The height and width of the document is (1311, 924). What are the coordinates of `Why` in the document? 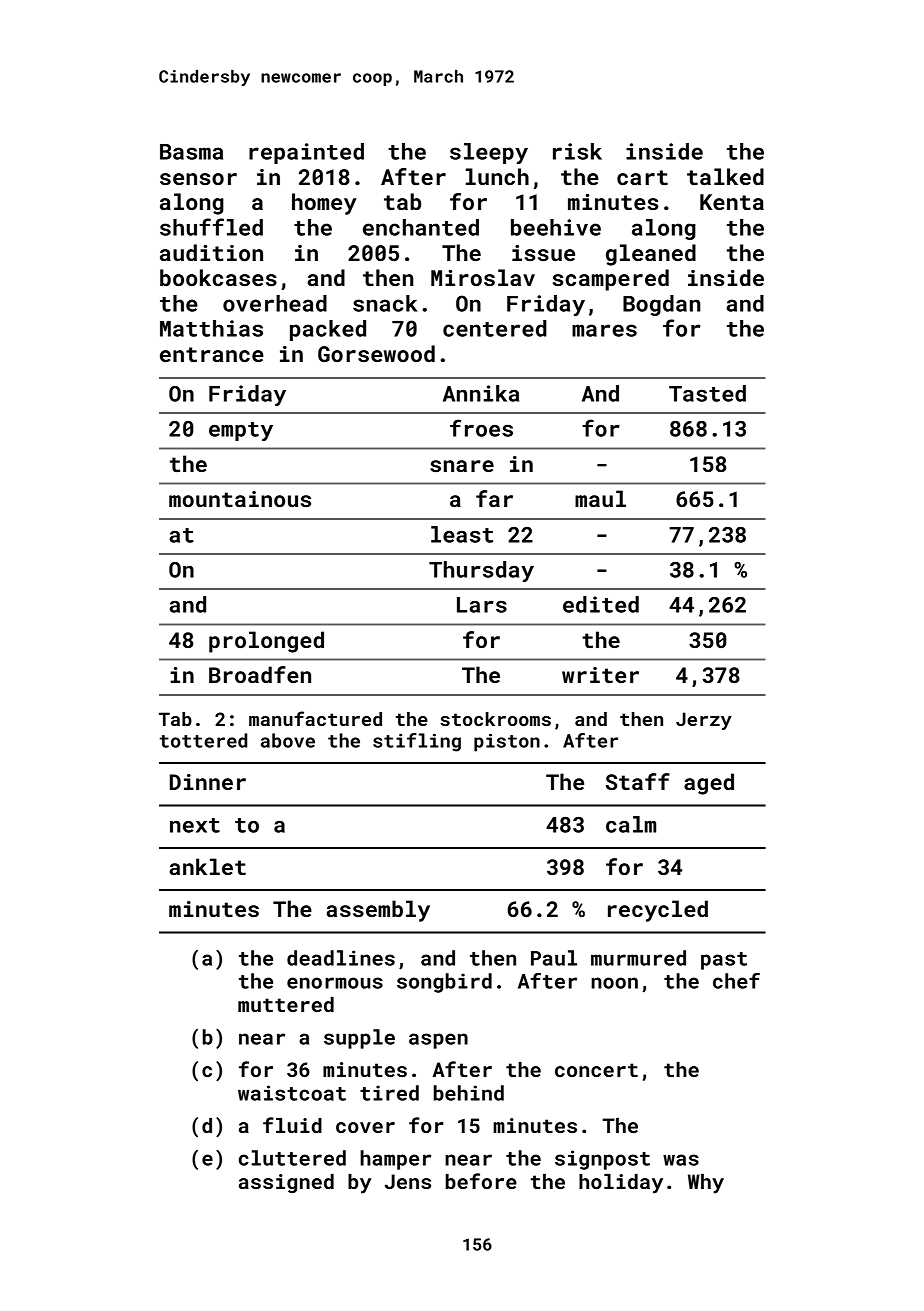 It's located at (706, 1184).
